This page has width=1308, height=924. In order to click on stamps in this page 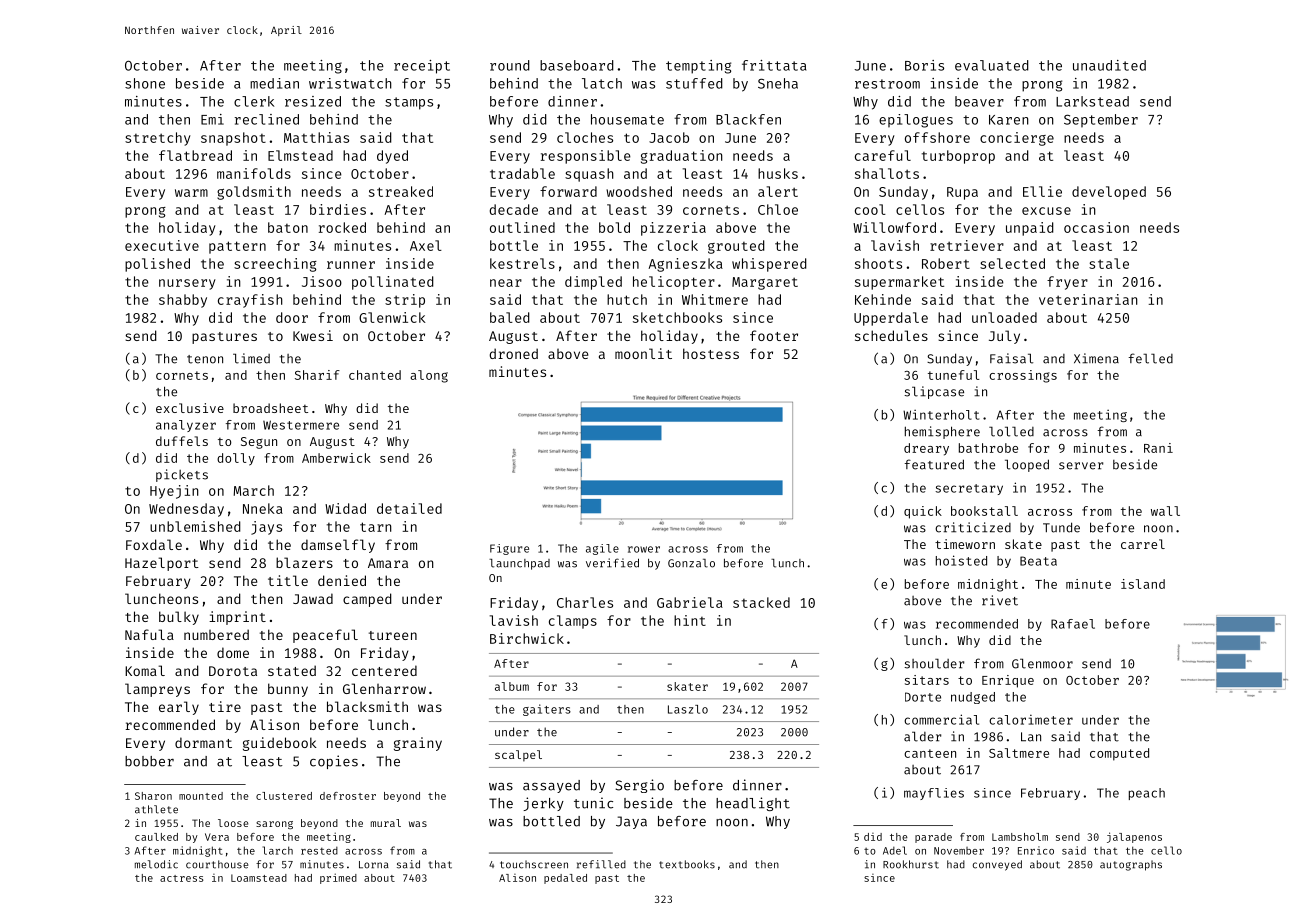, I will do `click(409, 103)`.
